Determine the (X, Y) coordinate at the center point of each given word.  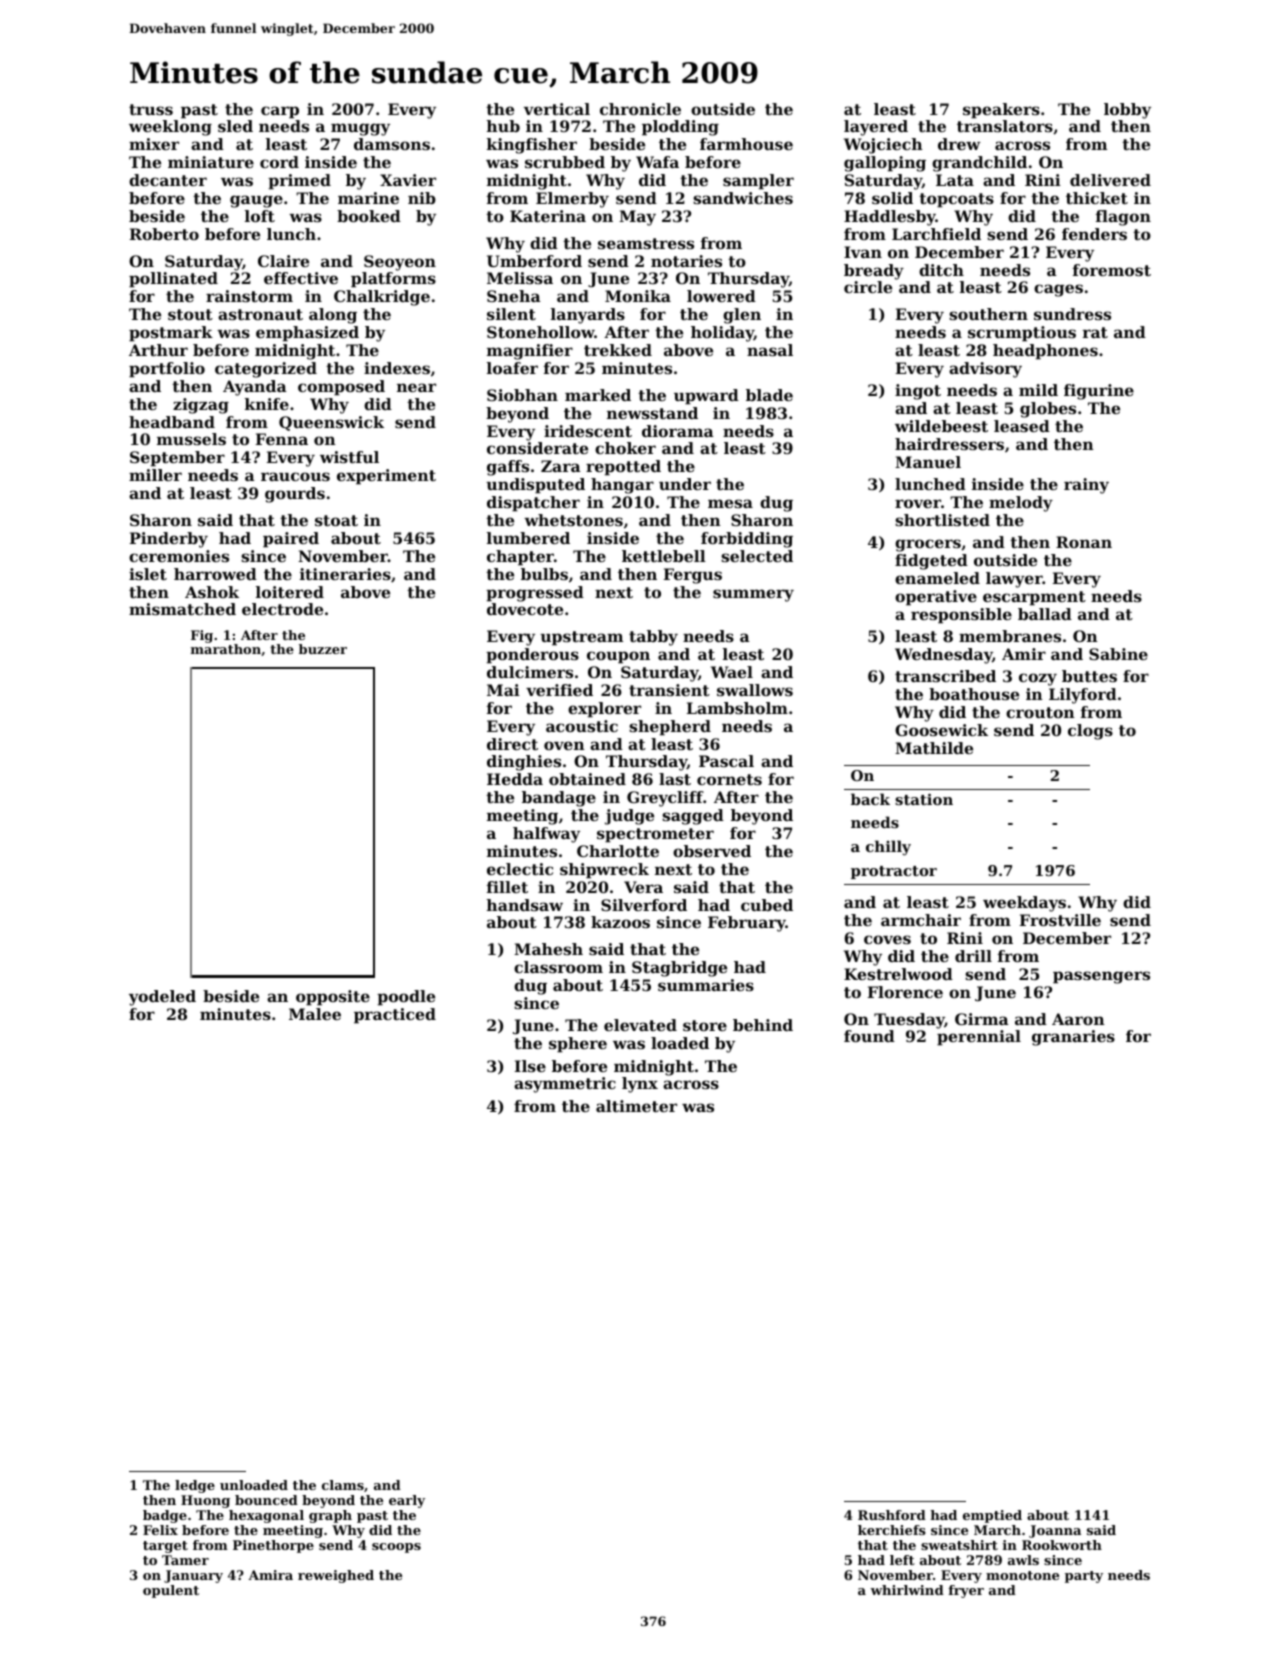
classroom (558, 967)
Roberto (164, 234)
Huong (205, 1501)
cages (1058, 290)
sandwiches (743, 198)
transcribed (945, 676)
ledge (195, 1486)
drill (973, 956)
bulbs (544, 574)
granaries (1073, 1038)
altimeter (636, 1106)
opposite (333, 998)
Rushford (892, 1515)
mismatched (182, 609)
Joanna (1055, 1531)
